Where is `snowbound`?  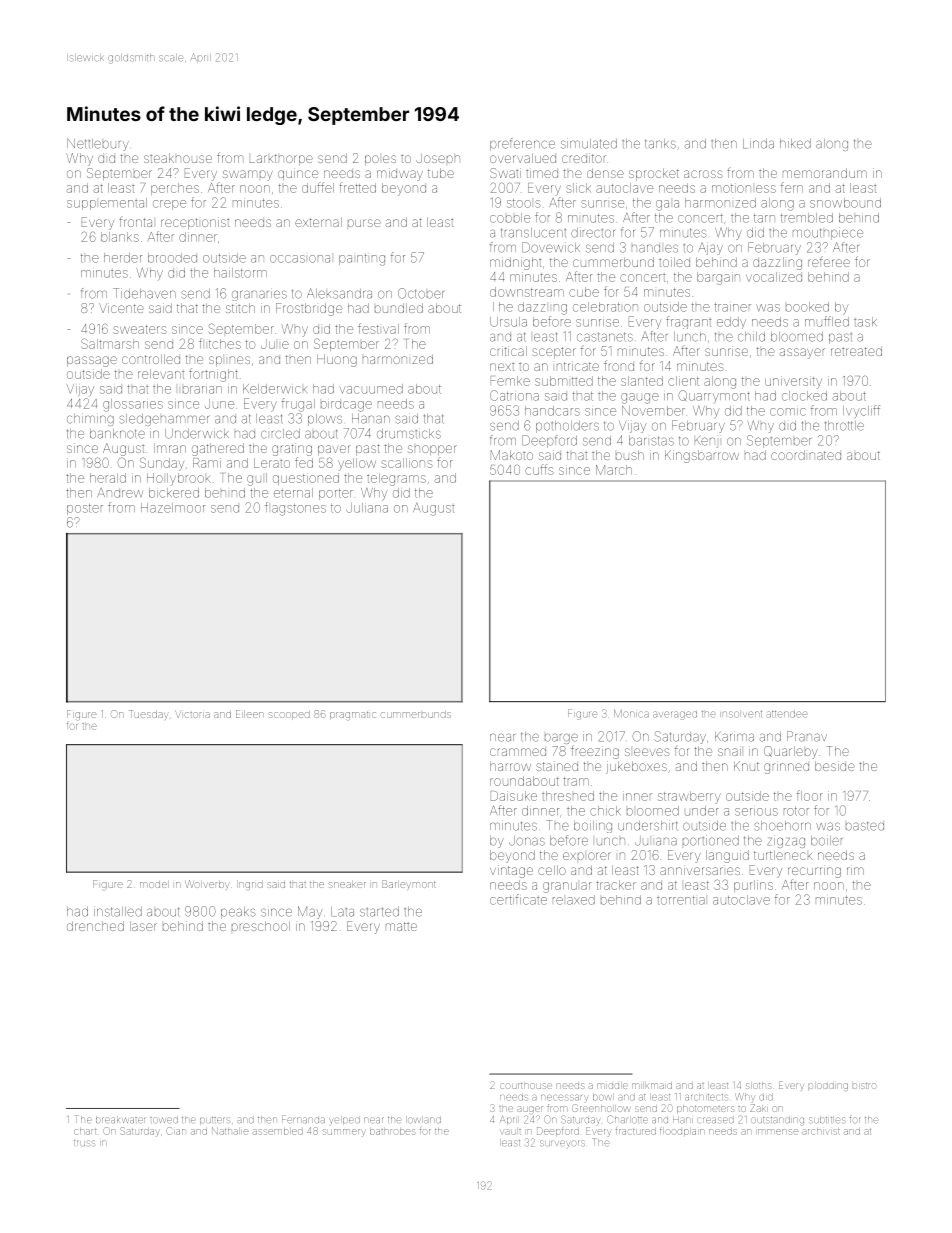 snowbound is located at coordinates (845, 203).
